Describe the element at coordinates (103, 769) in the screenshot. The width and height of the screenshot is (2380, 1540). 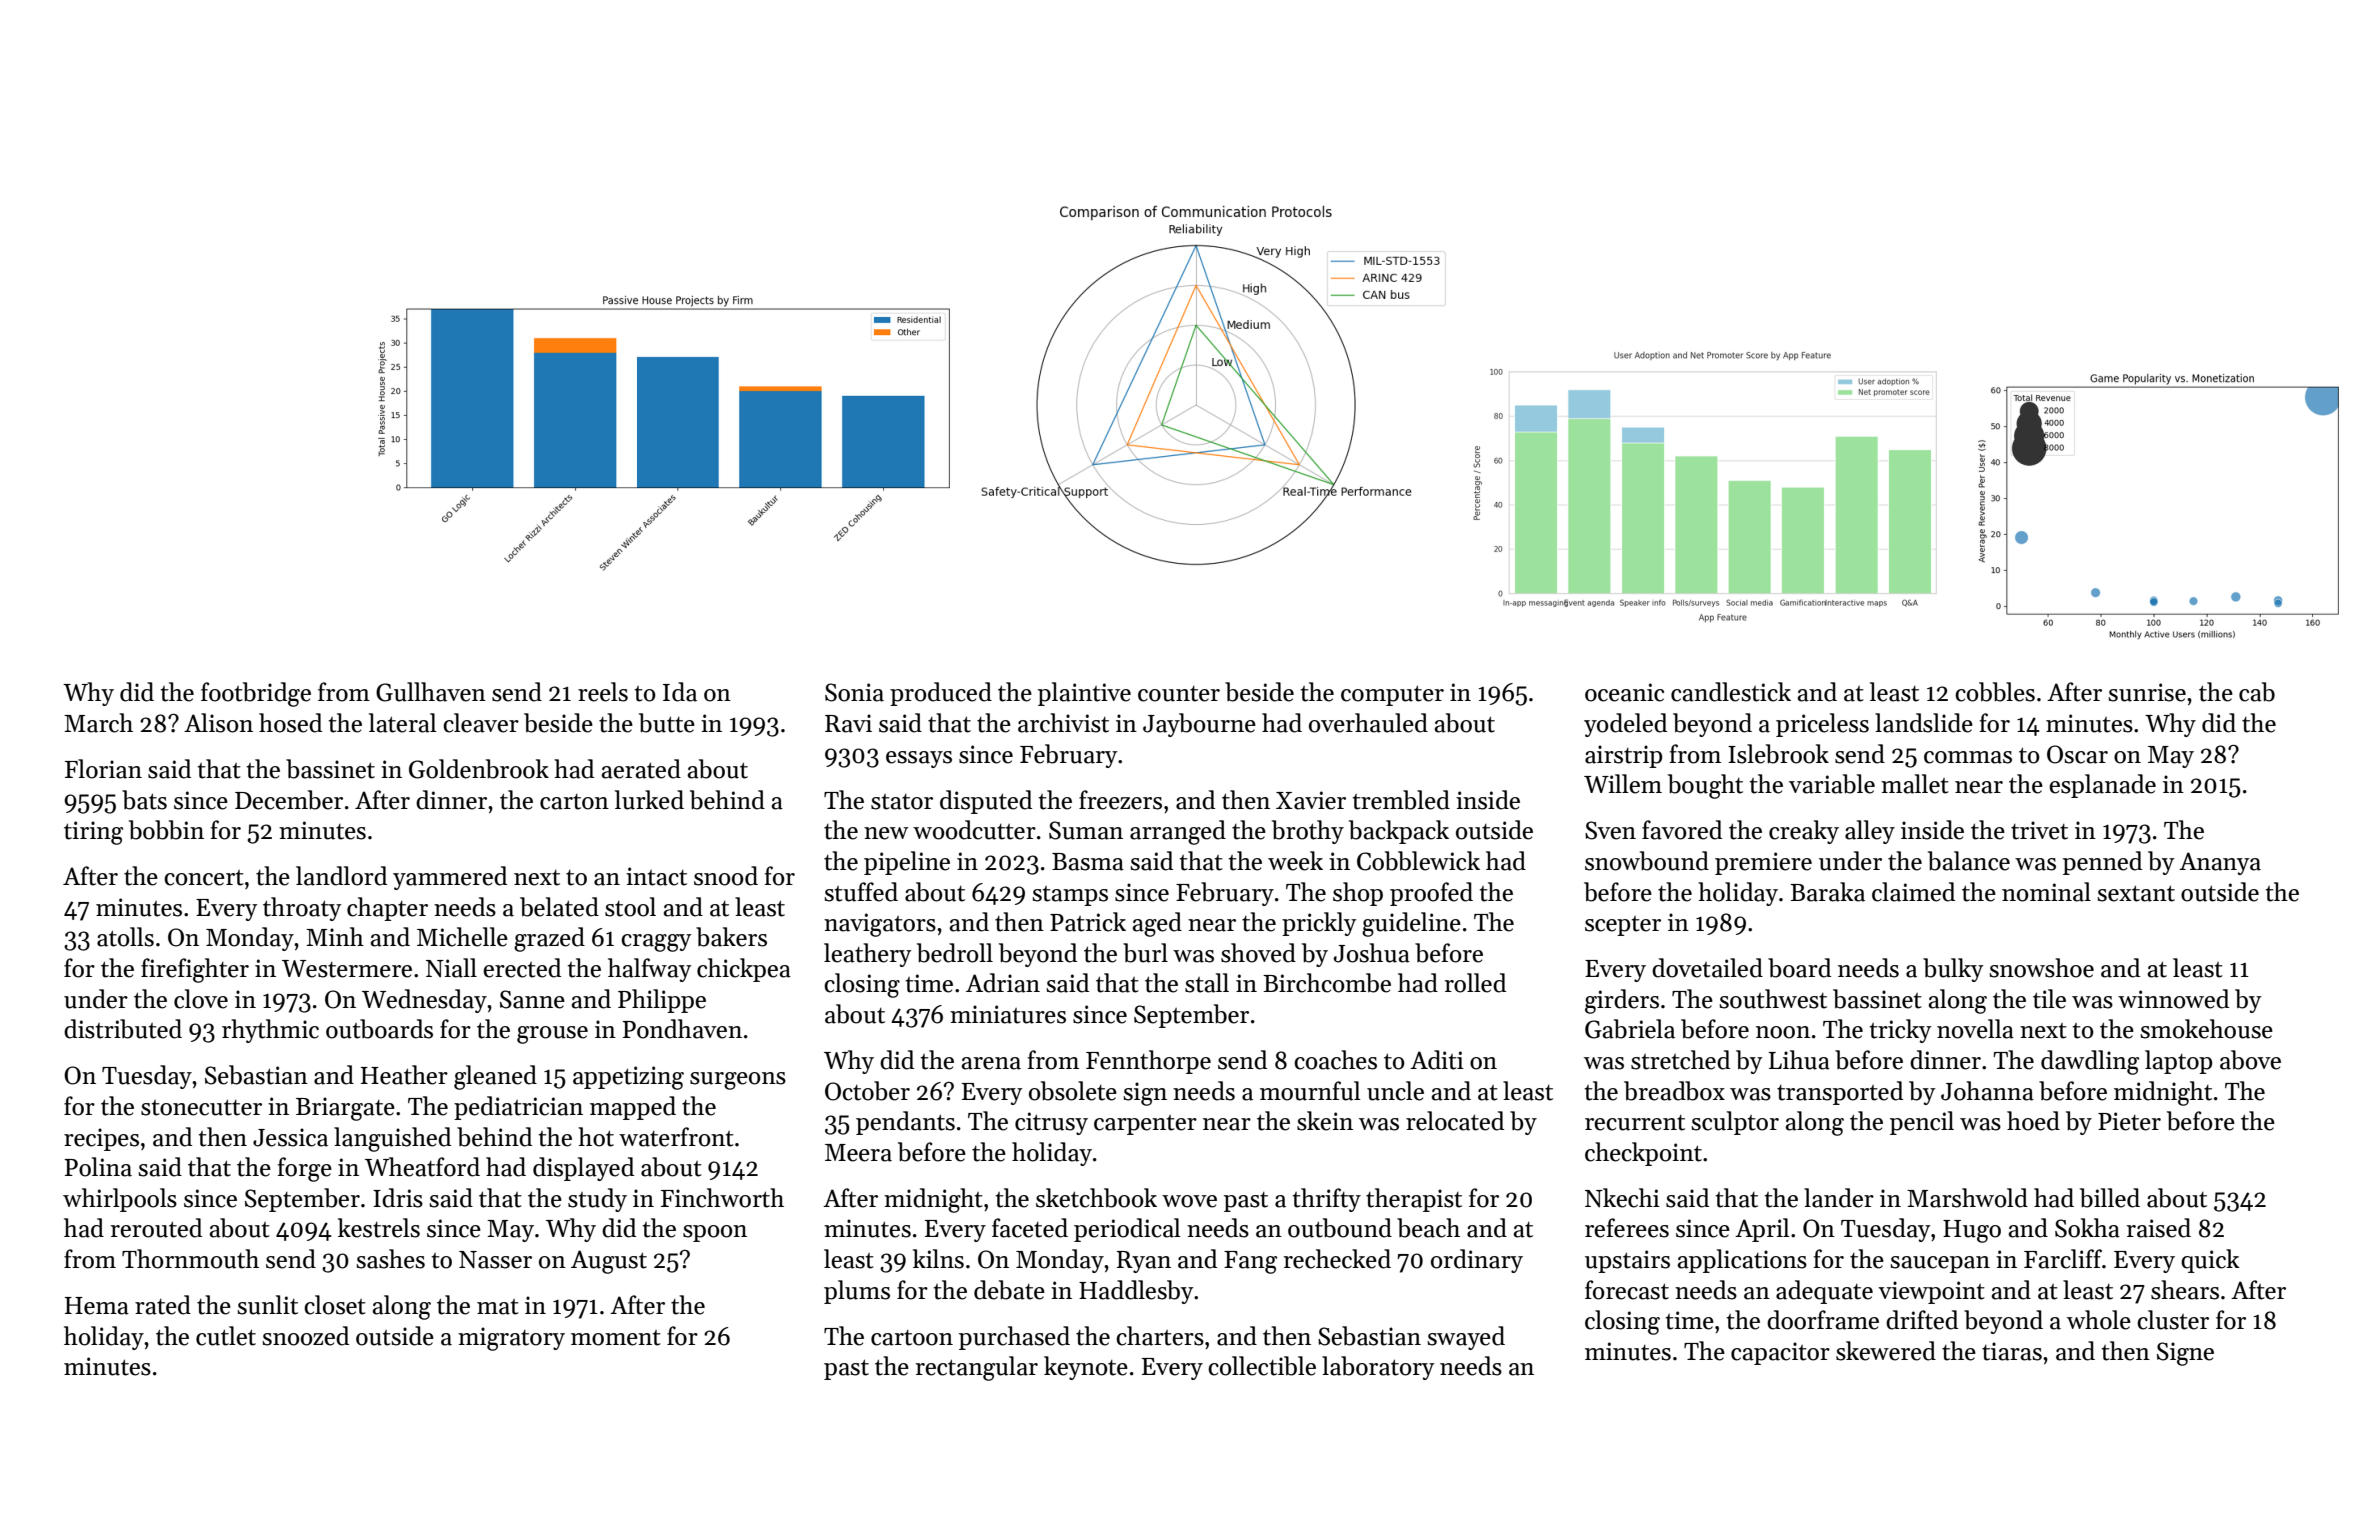
I see `Florian` at that location.
